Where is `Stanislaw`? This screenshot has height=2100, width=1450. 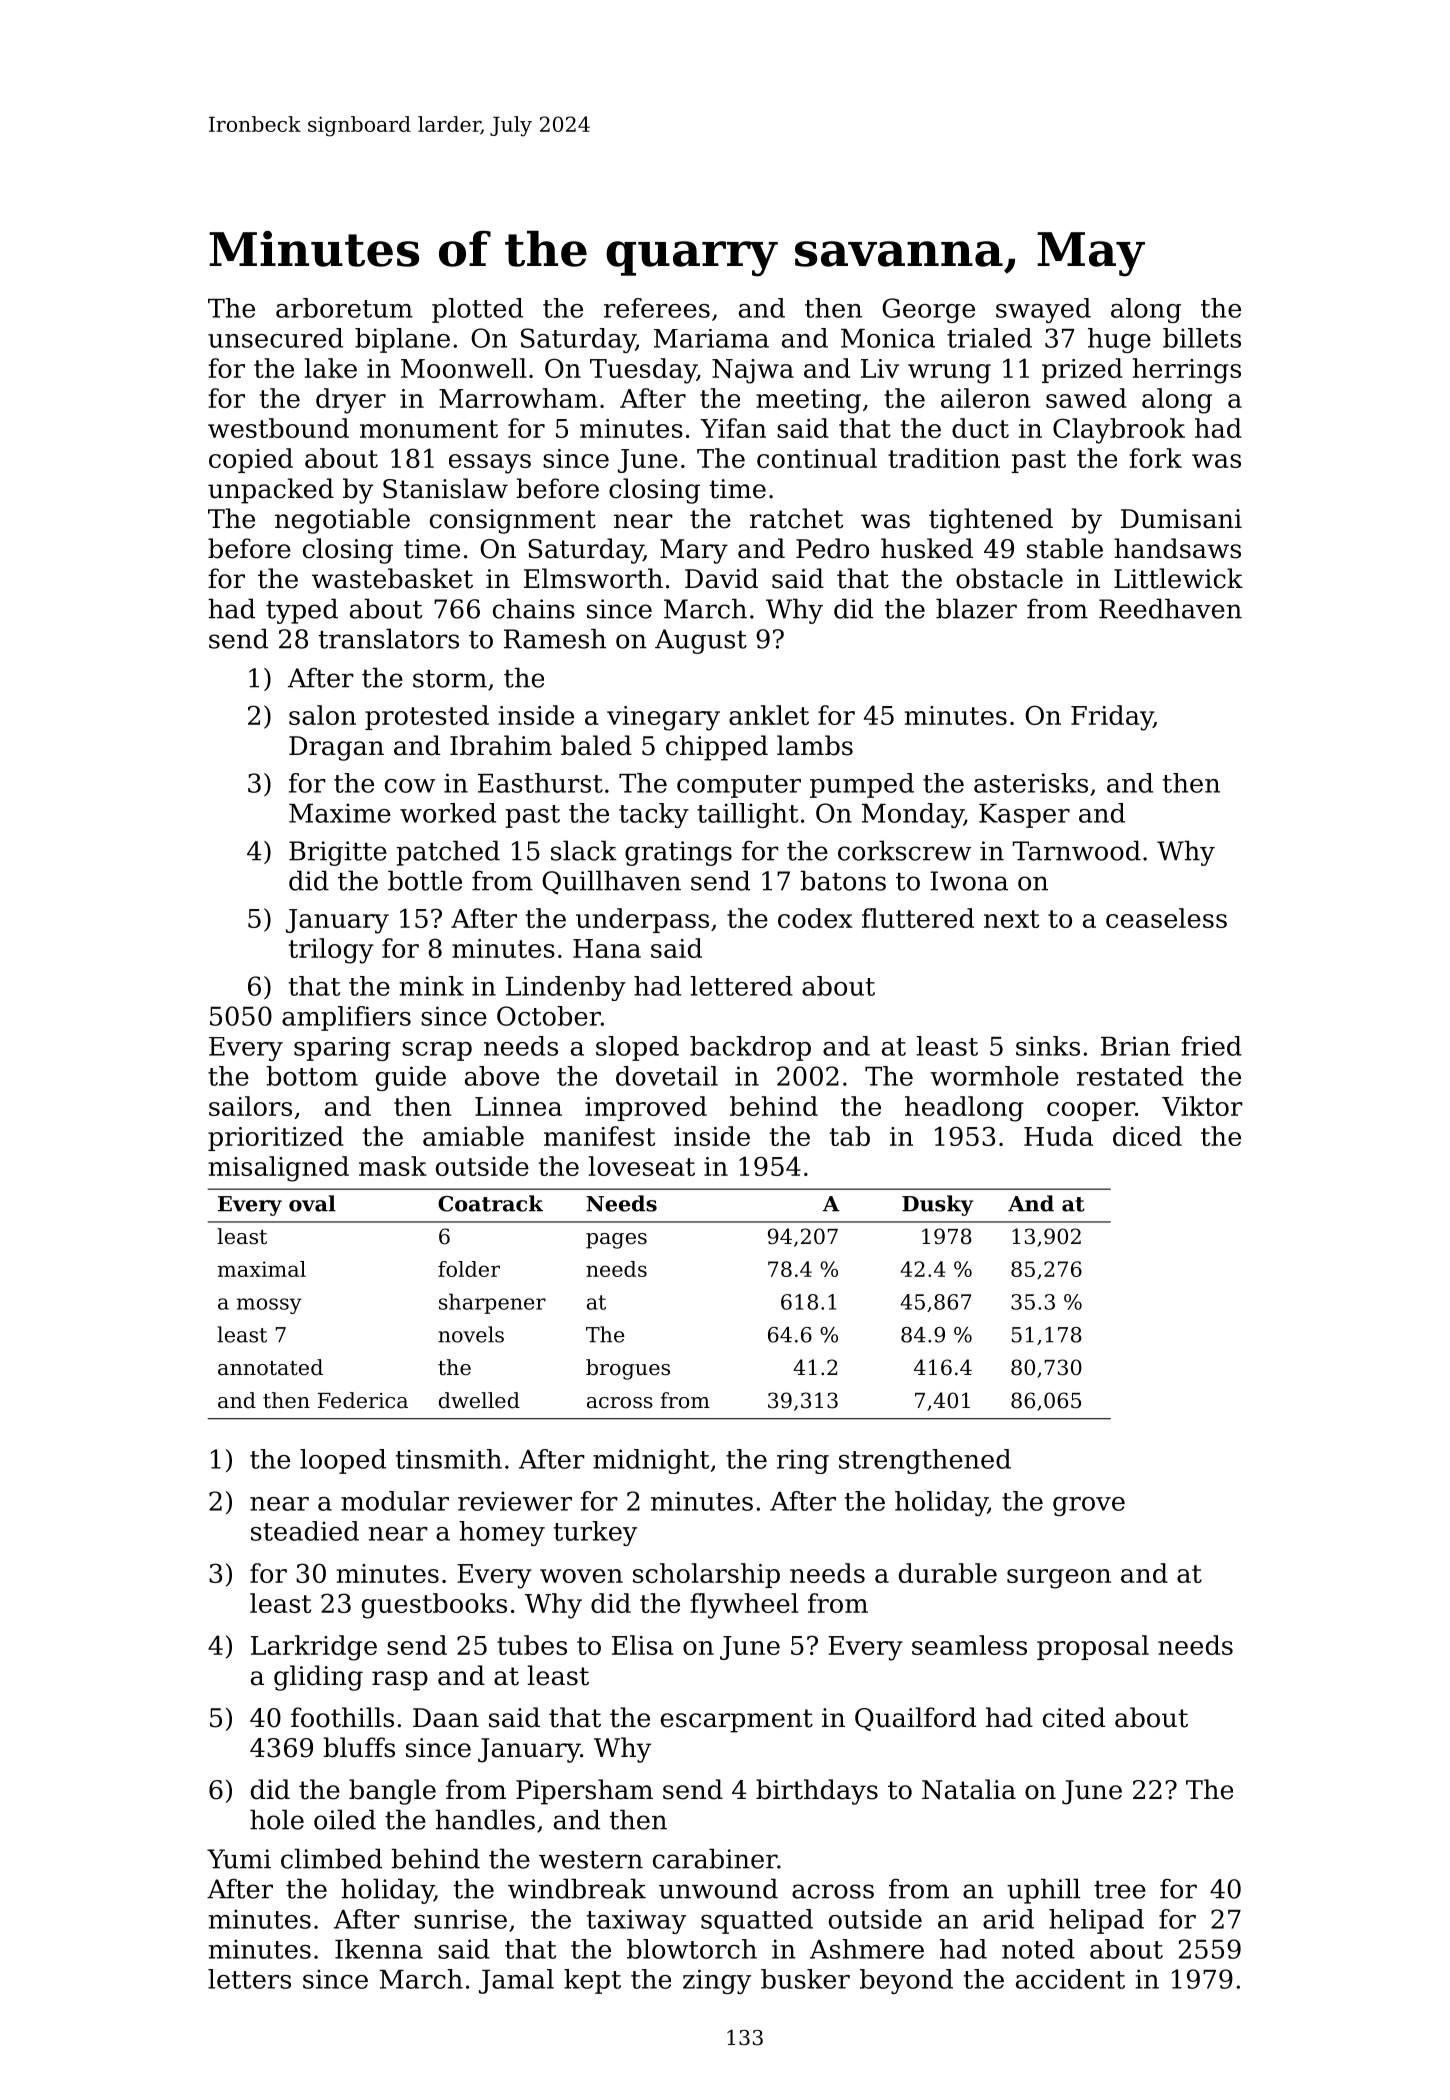 Stanislaw is located at coordinates (445, 488).
